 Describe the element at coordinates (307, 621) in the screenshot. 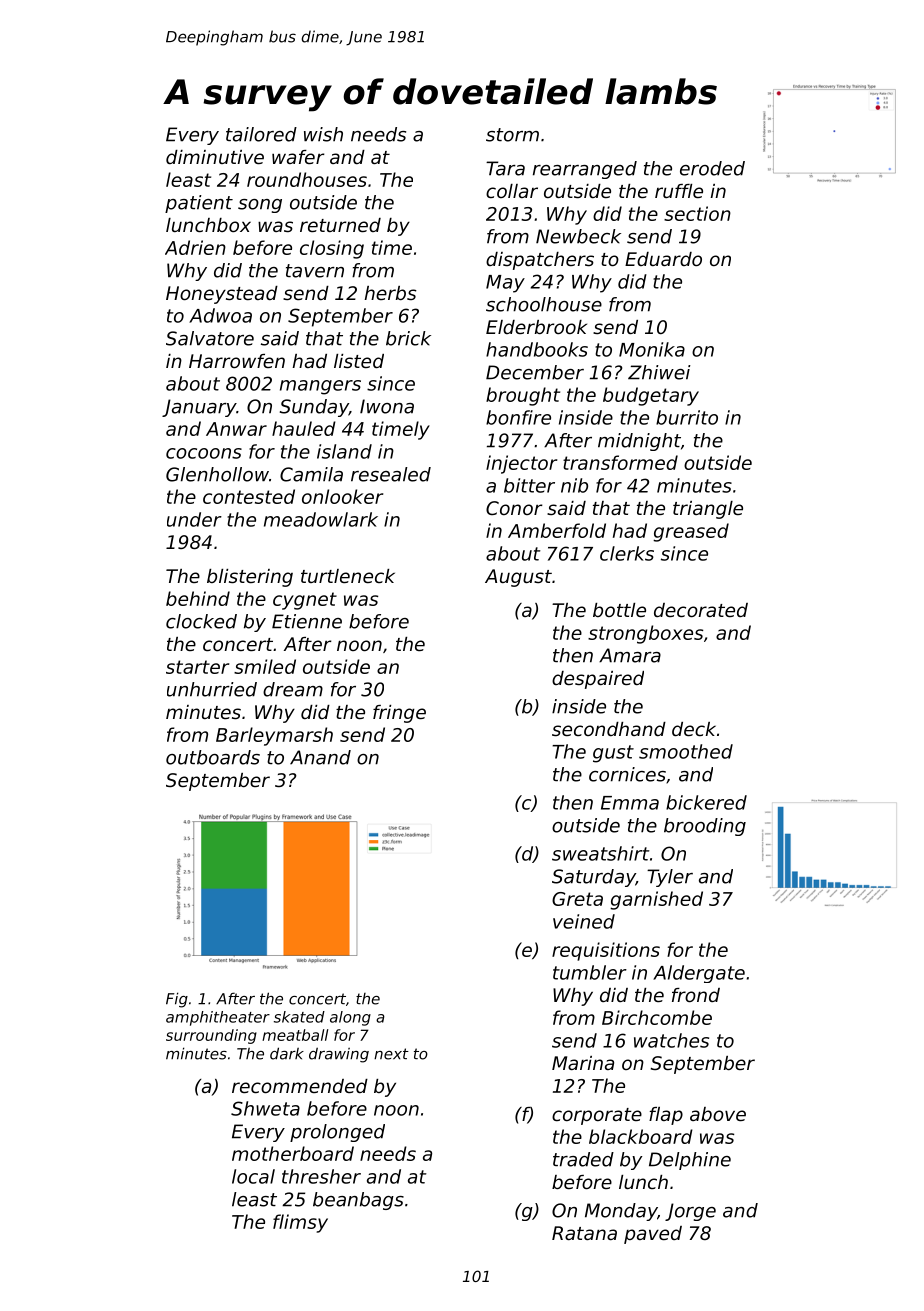

I see `Etienne` at that location.
